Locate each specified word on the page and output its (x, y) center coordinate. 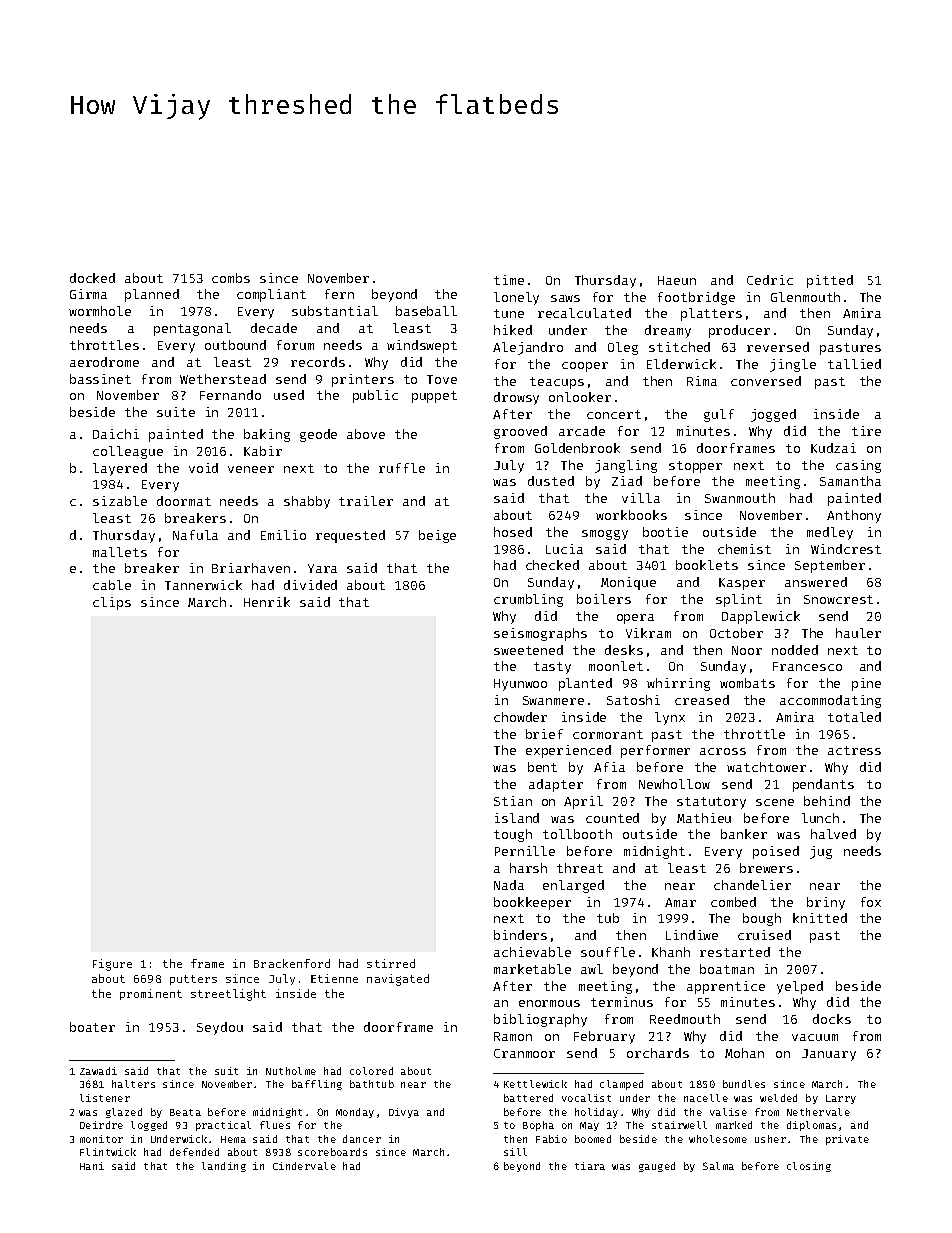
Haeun (677, 280)
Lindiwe (692, 935)
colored (371, 1071)
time (509, 280)
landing (224, 1167)
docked (92, 278)
